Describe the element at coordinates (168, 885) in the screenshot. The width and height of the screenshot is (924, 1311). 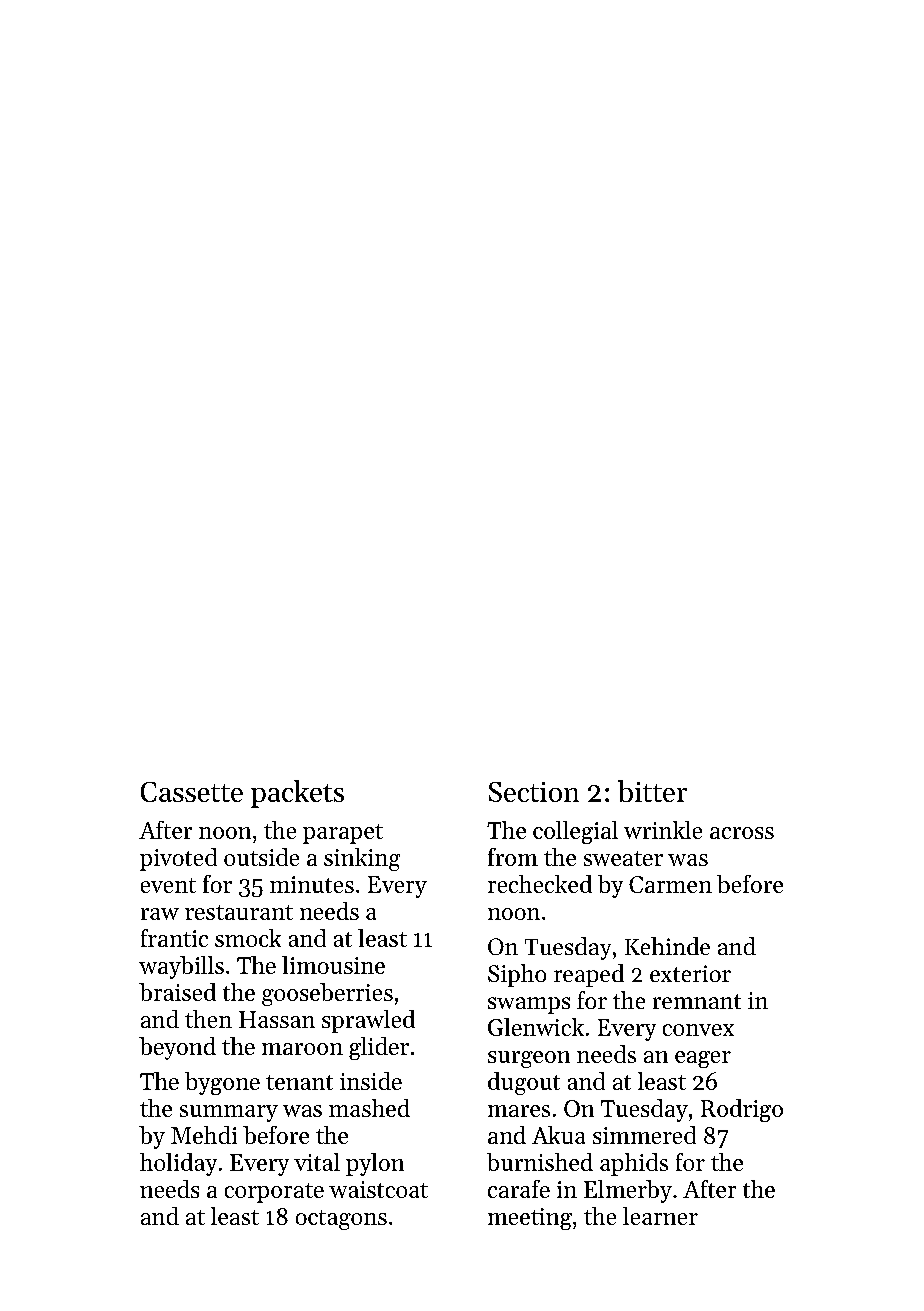
I see `event` at that location.
